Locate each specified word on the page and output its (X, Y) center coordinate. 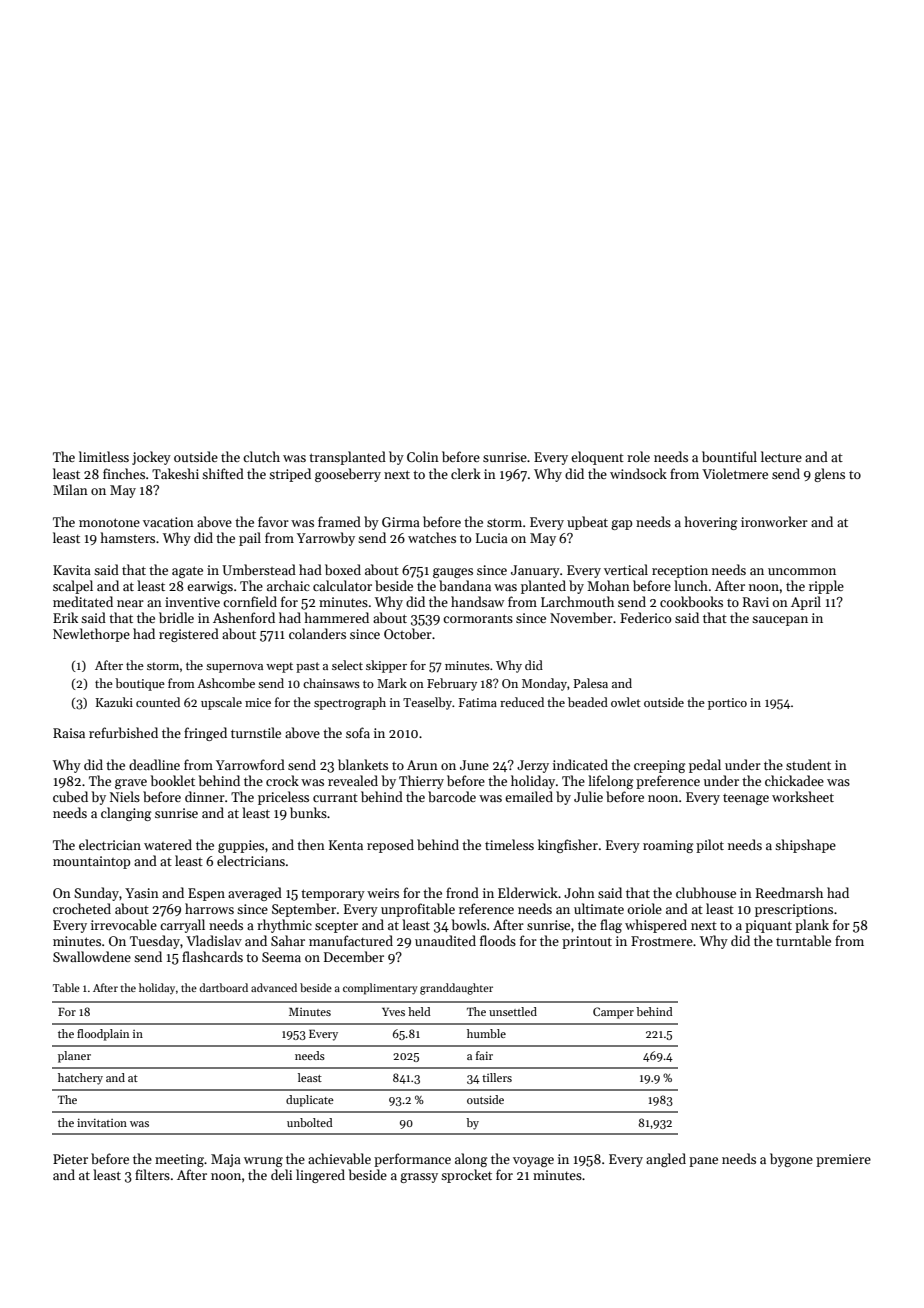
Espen (206, 894)
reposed (390, 846)
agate (187, 572)
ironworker (774, 521)
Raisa (69, 733)
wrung (263, 1162)
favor (273, 521)
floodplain (103, 1035)
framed (339, 521)
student (808, 764)
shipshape (805, 846)
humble (486, 1033)
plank (812, 926)
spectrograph (350, 703)
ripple (826, 587)
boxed (343, 569)
